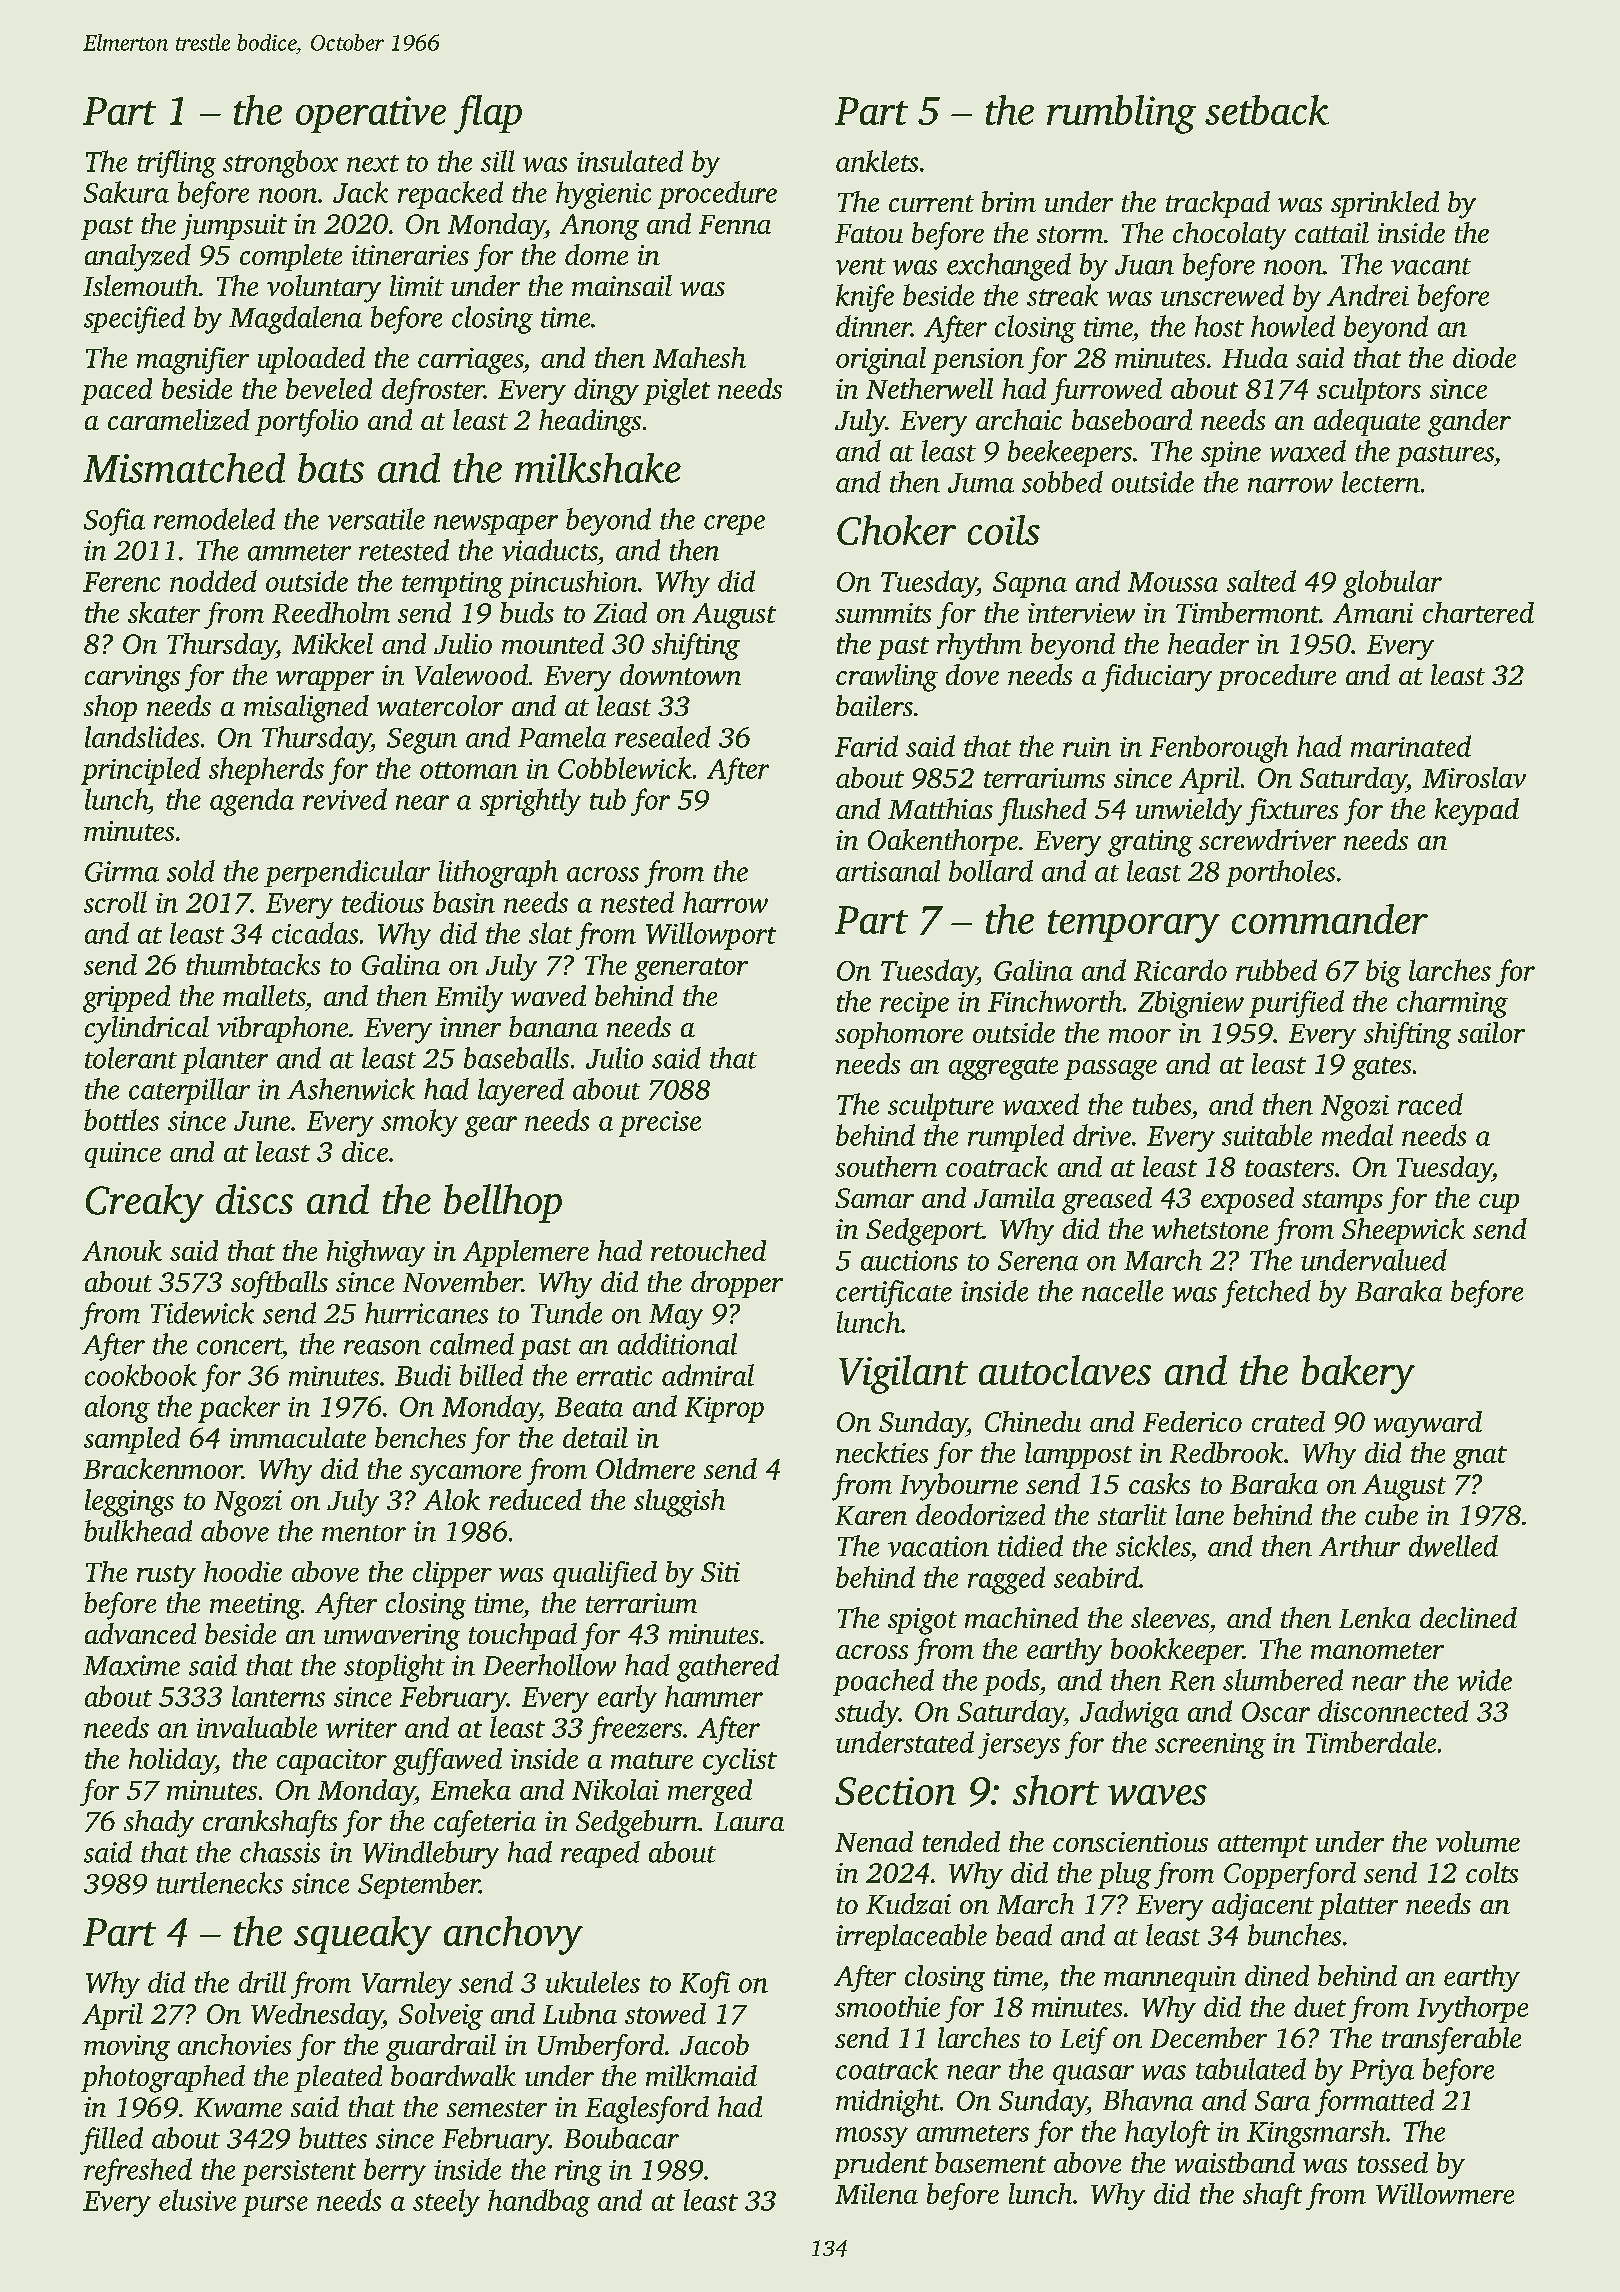 The width and height of the document is (1620, 2292). Describe the element at coordinates (1150, 843) in the document. I see `grating` at that location.
